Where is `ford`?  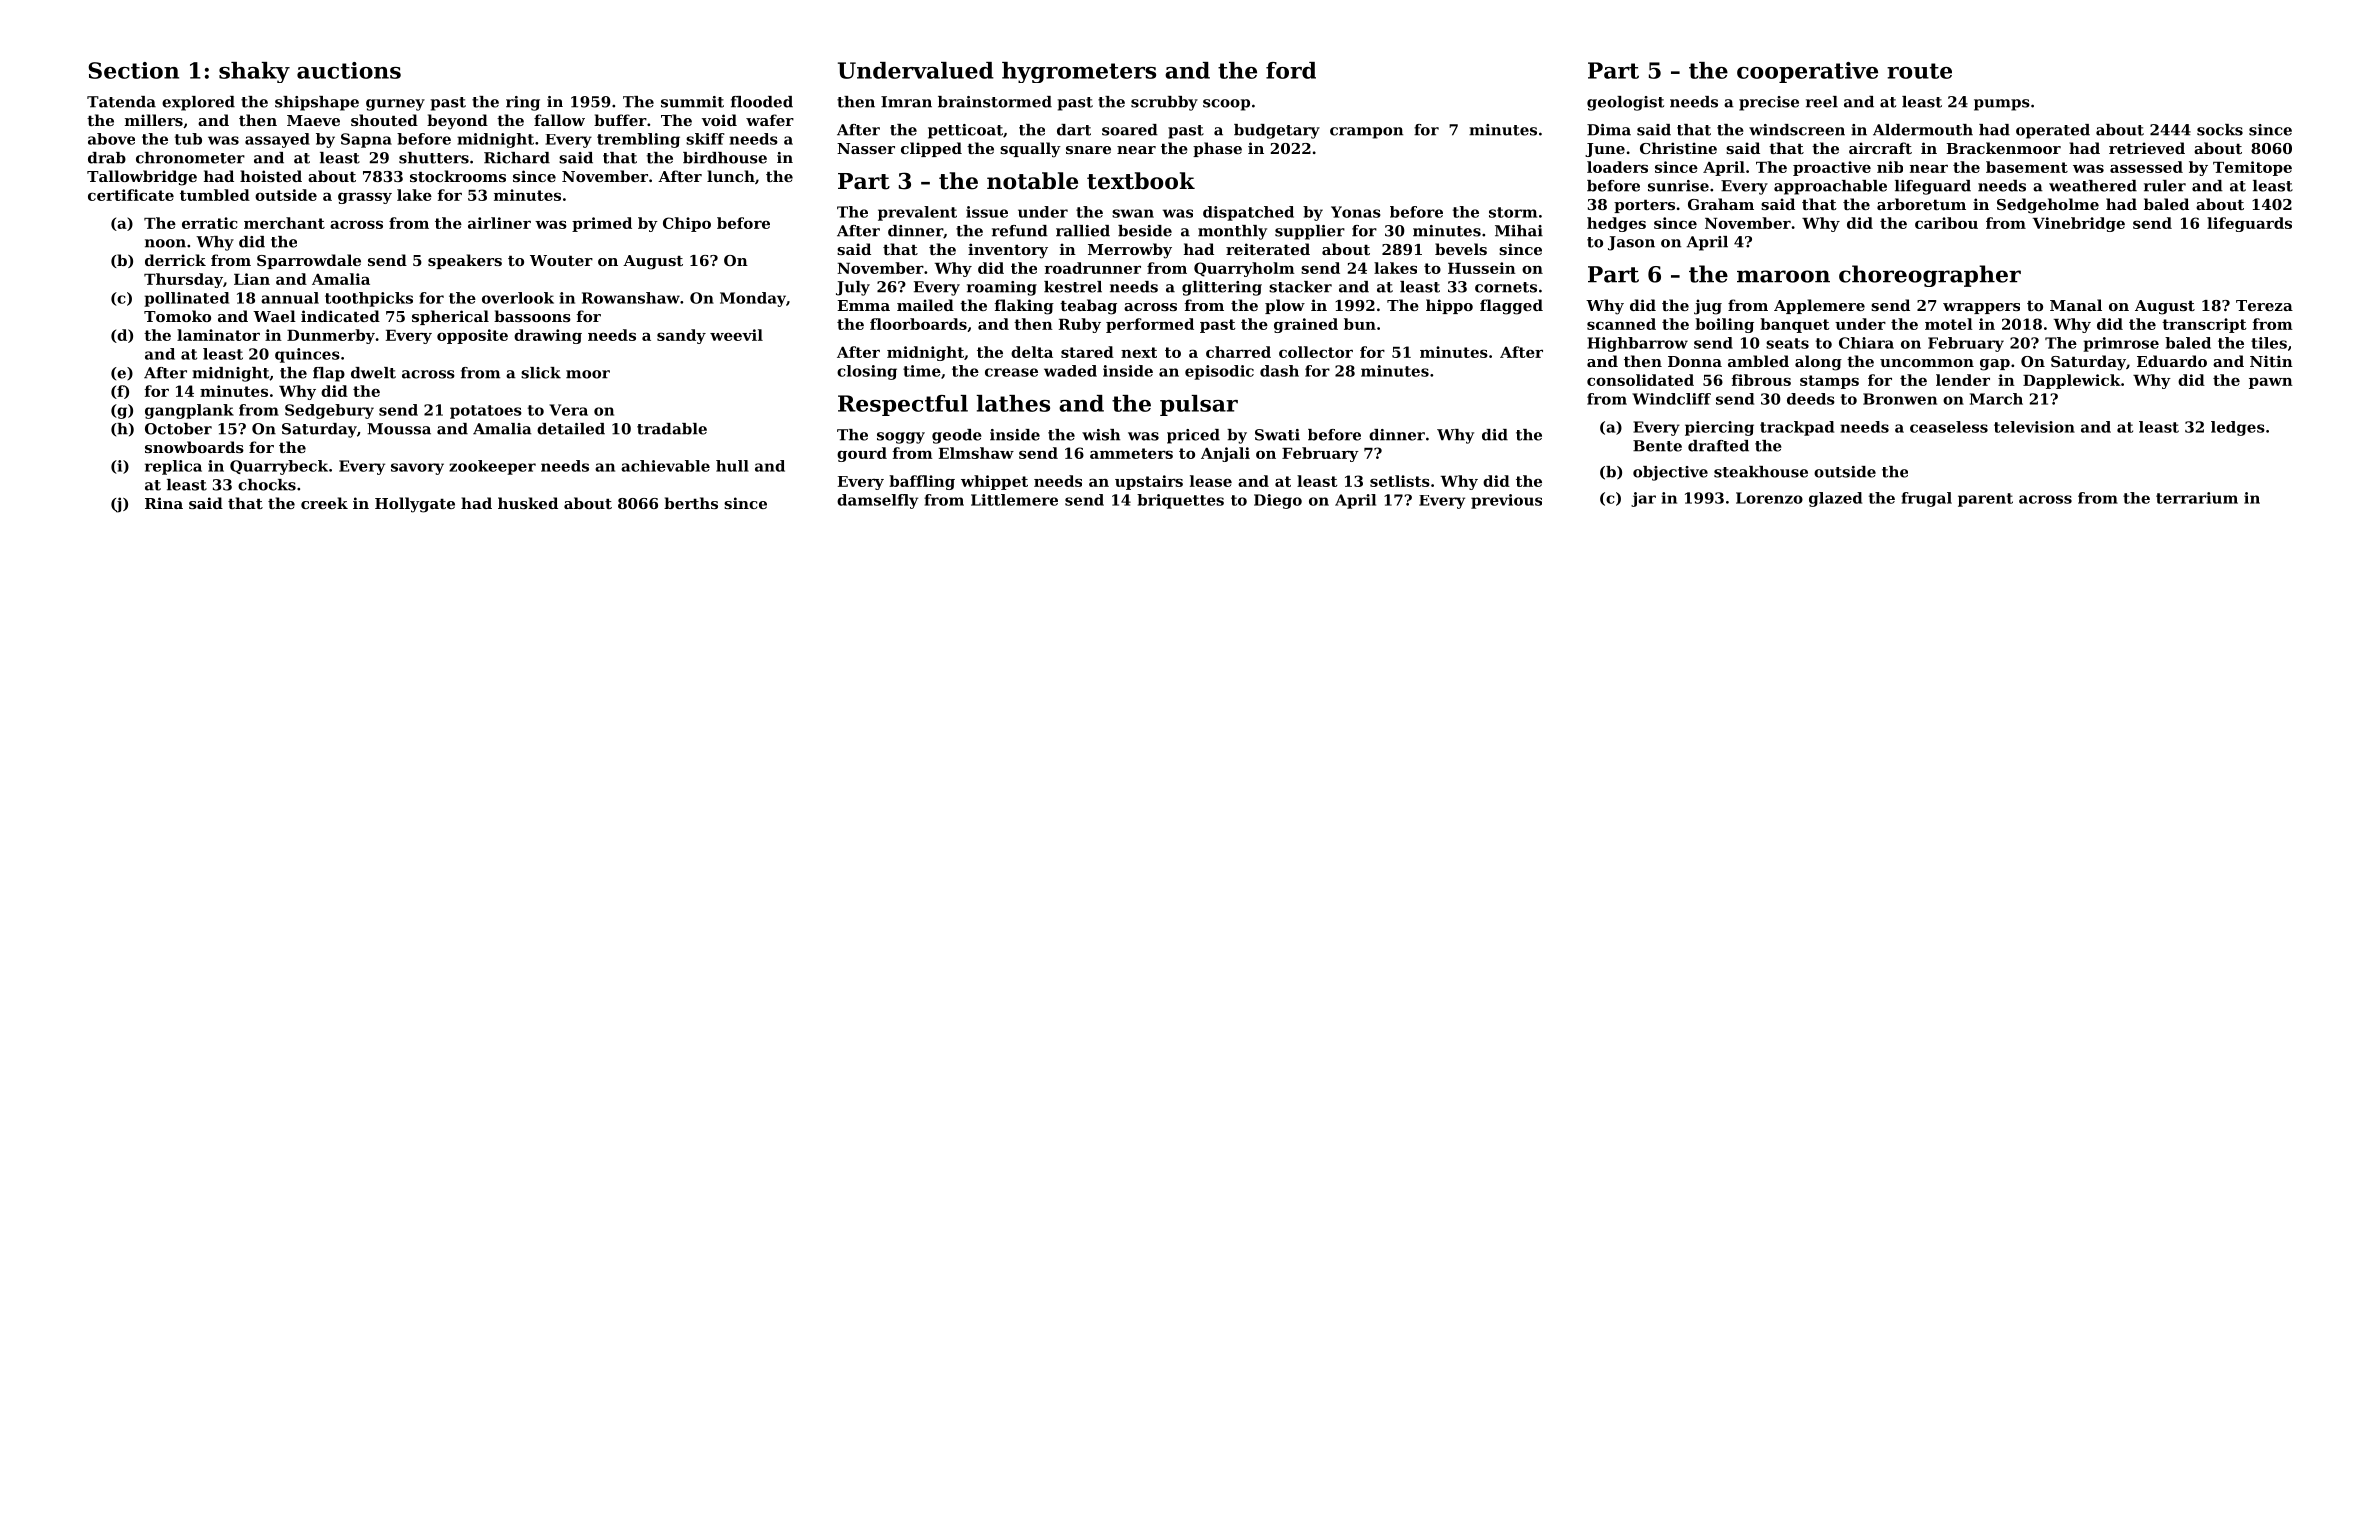 ford is located at coordinates (1291, 70).
